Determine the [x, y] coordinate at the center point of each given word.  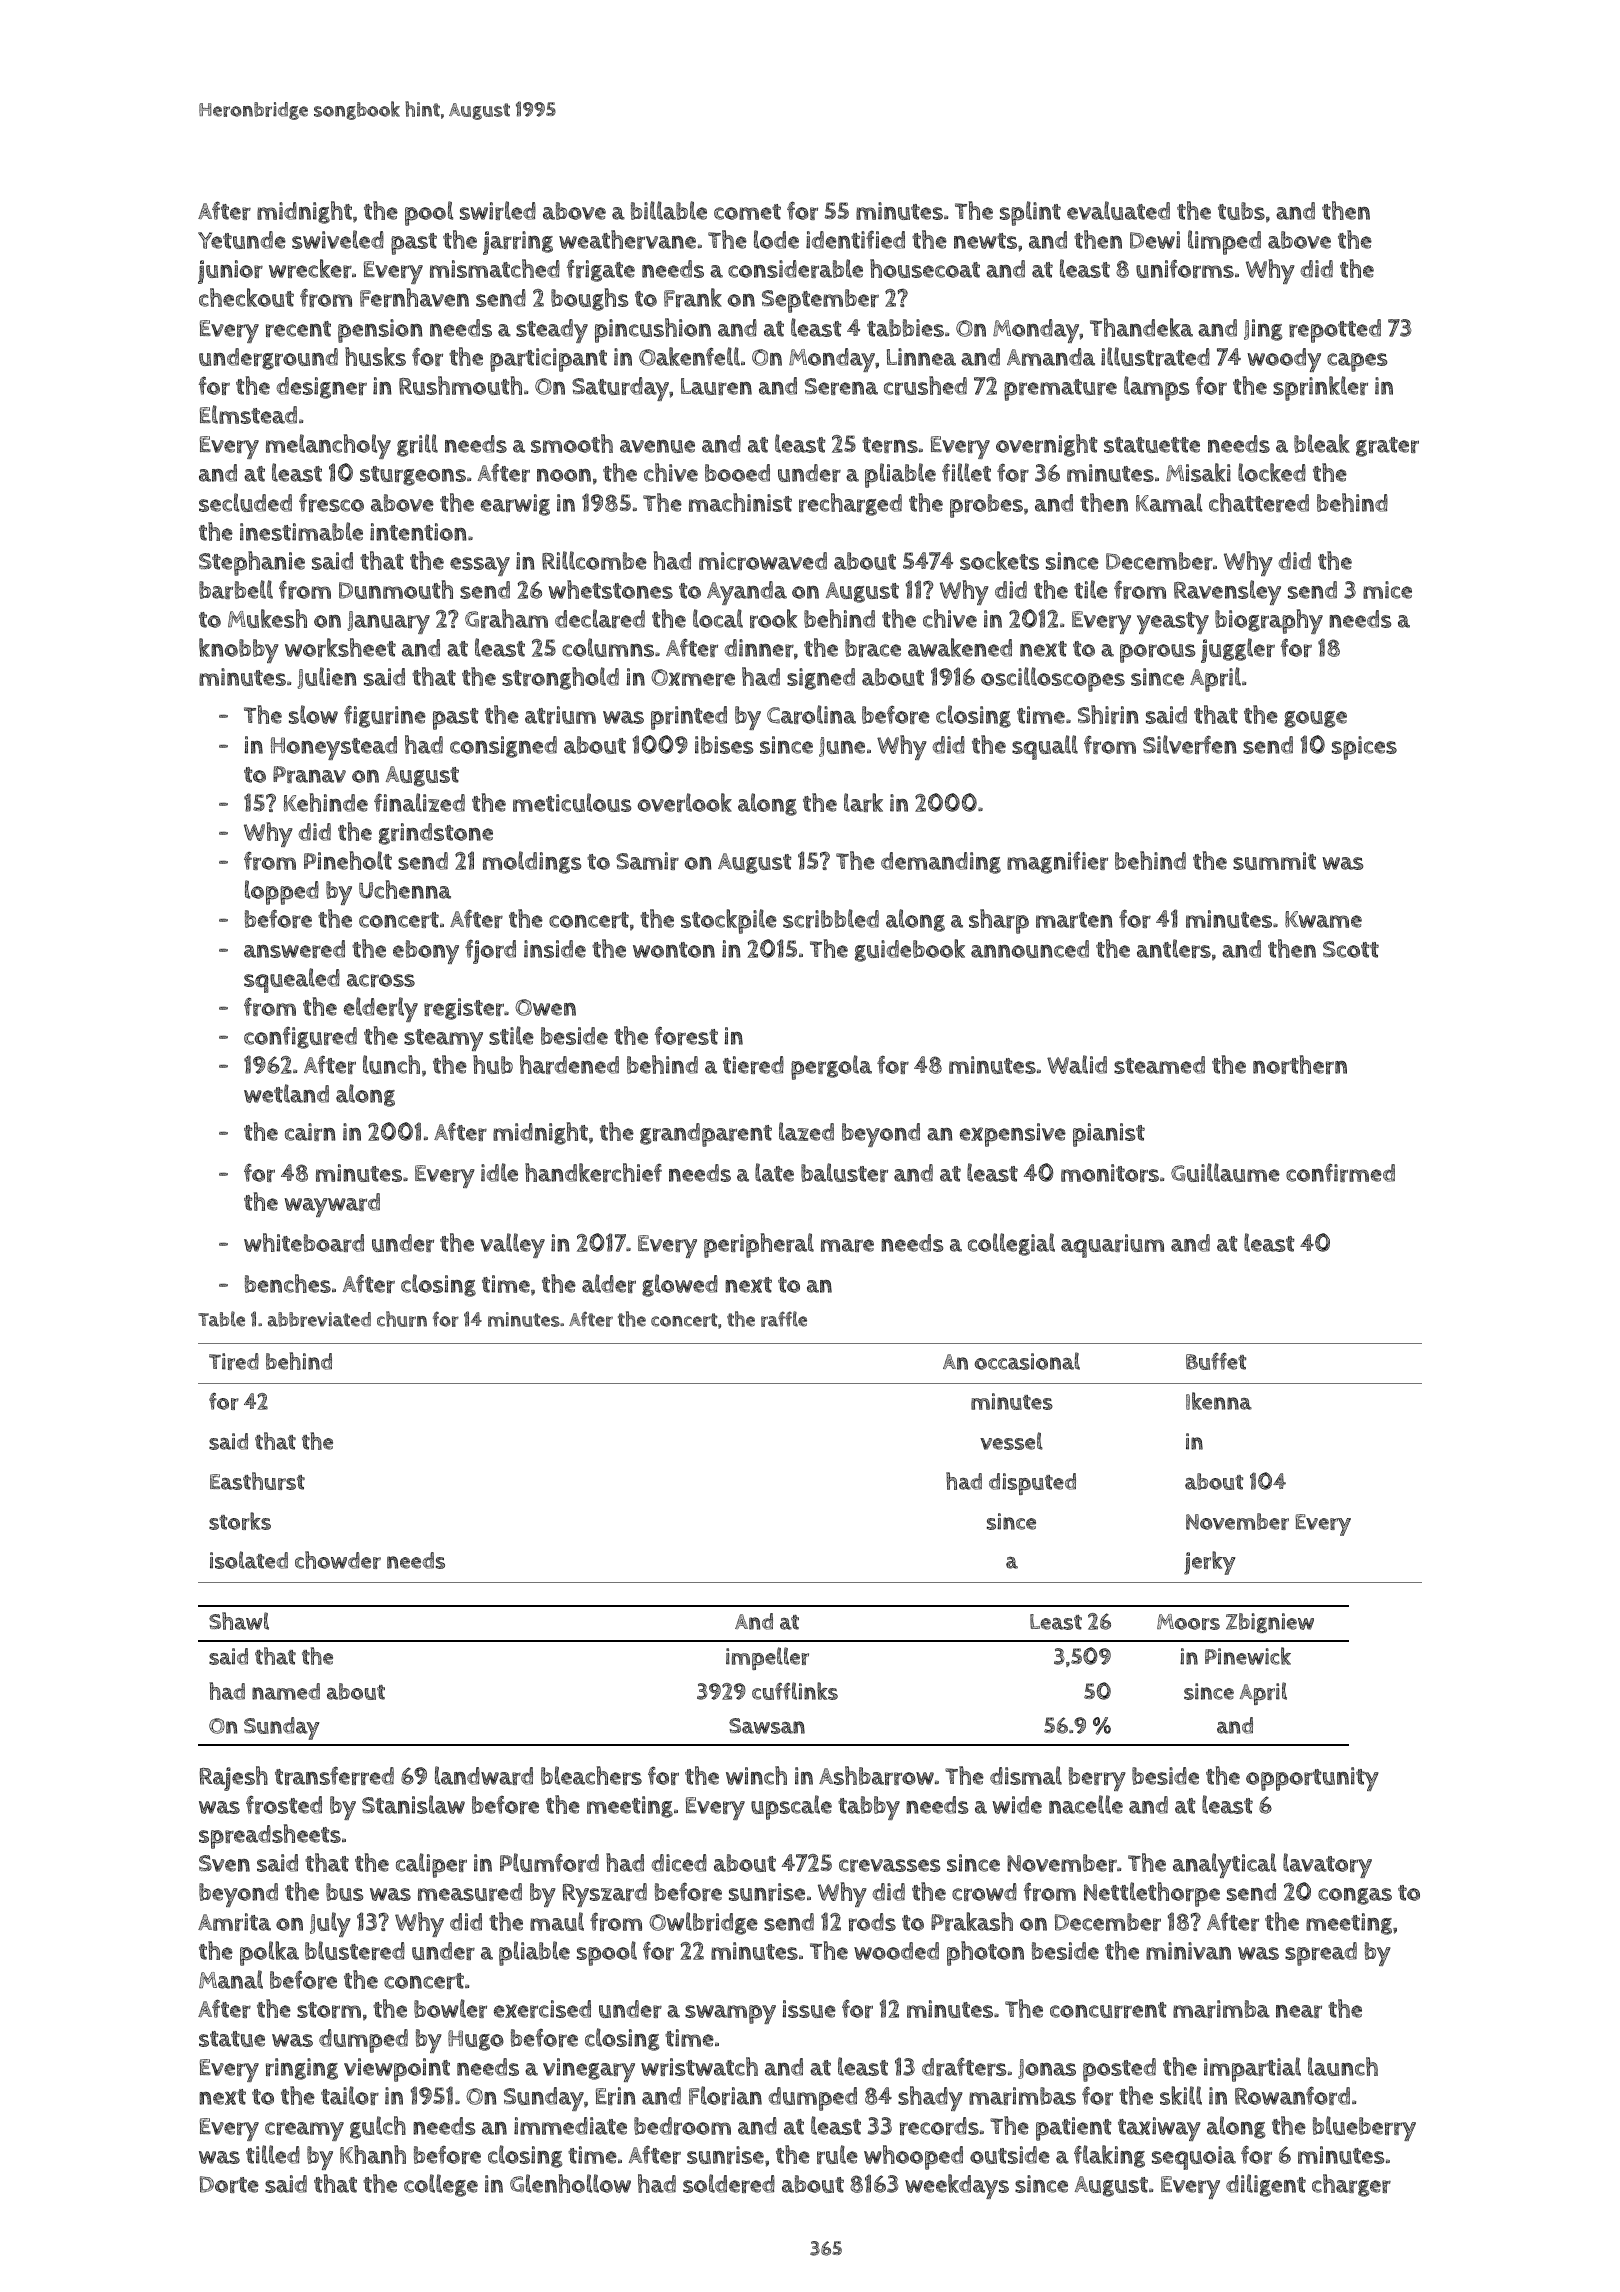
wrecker [310, 268]
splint [1030, 213]
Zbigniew [1270, 1623]
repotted [1335, 331]
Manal [231, 1979]
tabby [869, 1808]
